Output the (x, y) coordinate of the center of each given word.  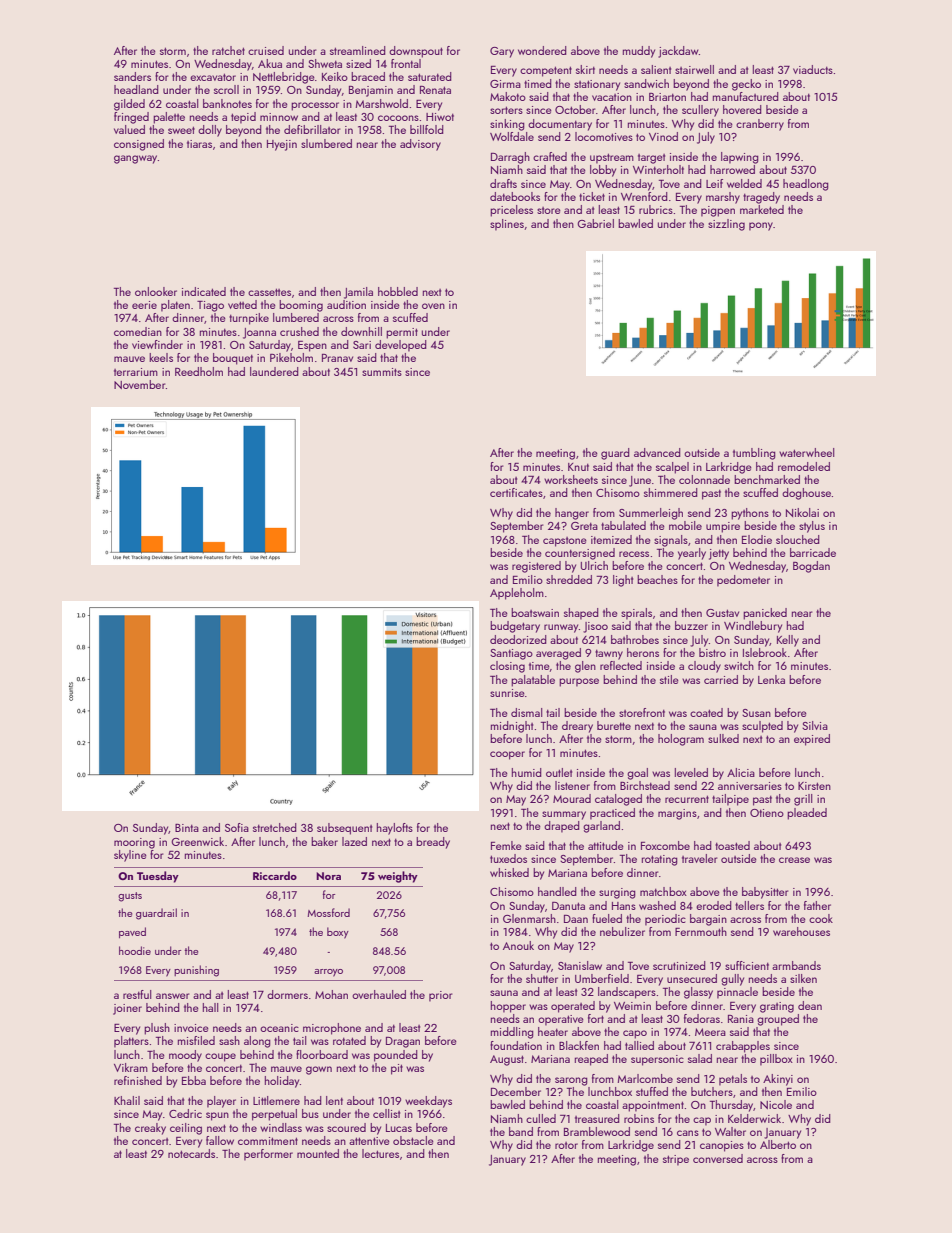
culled (541, 1118)
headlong (806, 185)
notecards (191, 1153)
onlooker (156, 291)
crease (794, 860)
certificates (516, 492)
